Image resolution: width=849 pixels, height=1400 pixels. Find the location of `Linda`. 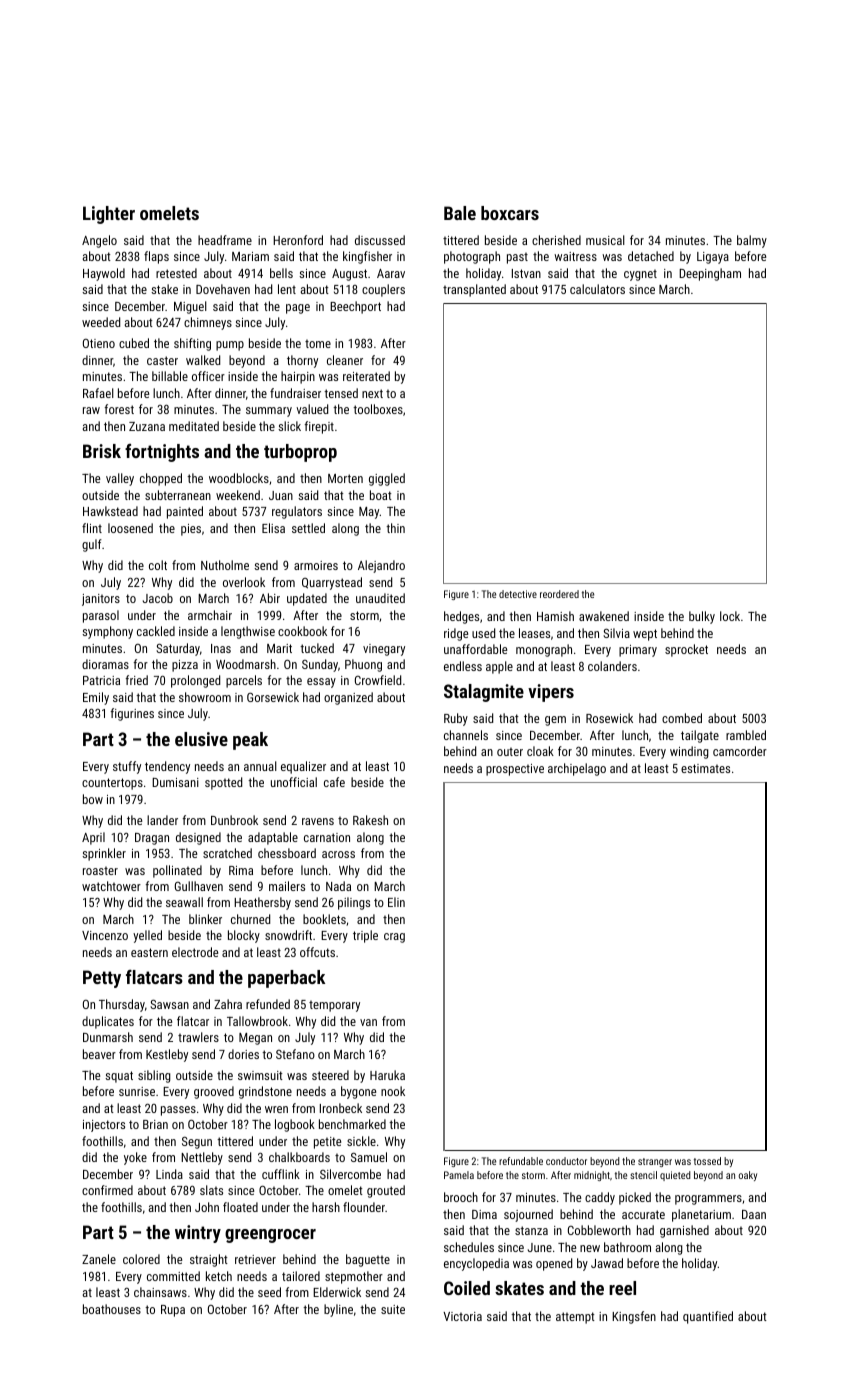

Linda is located at coordinates (169, 1174).
